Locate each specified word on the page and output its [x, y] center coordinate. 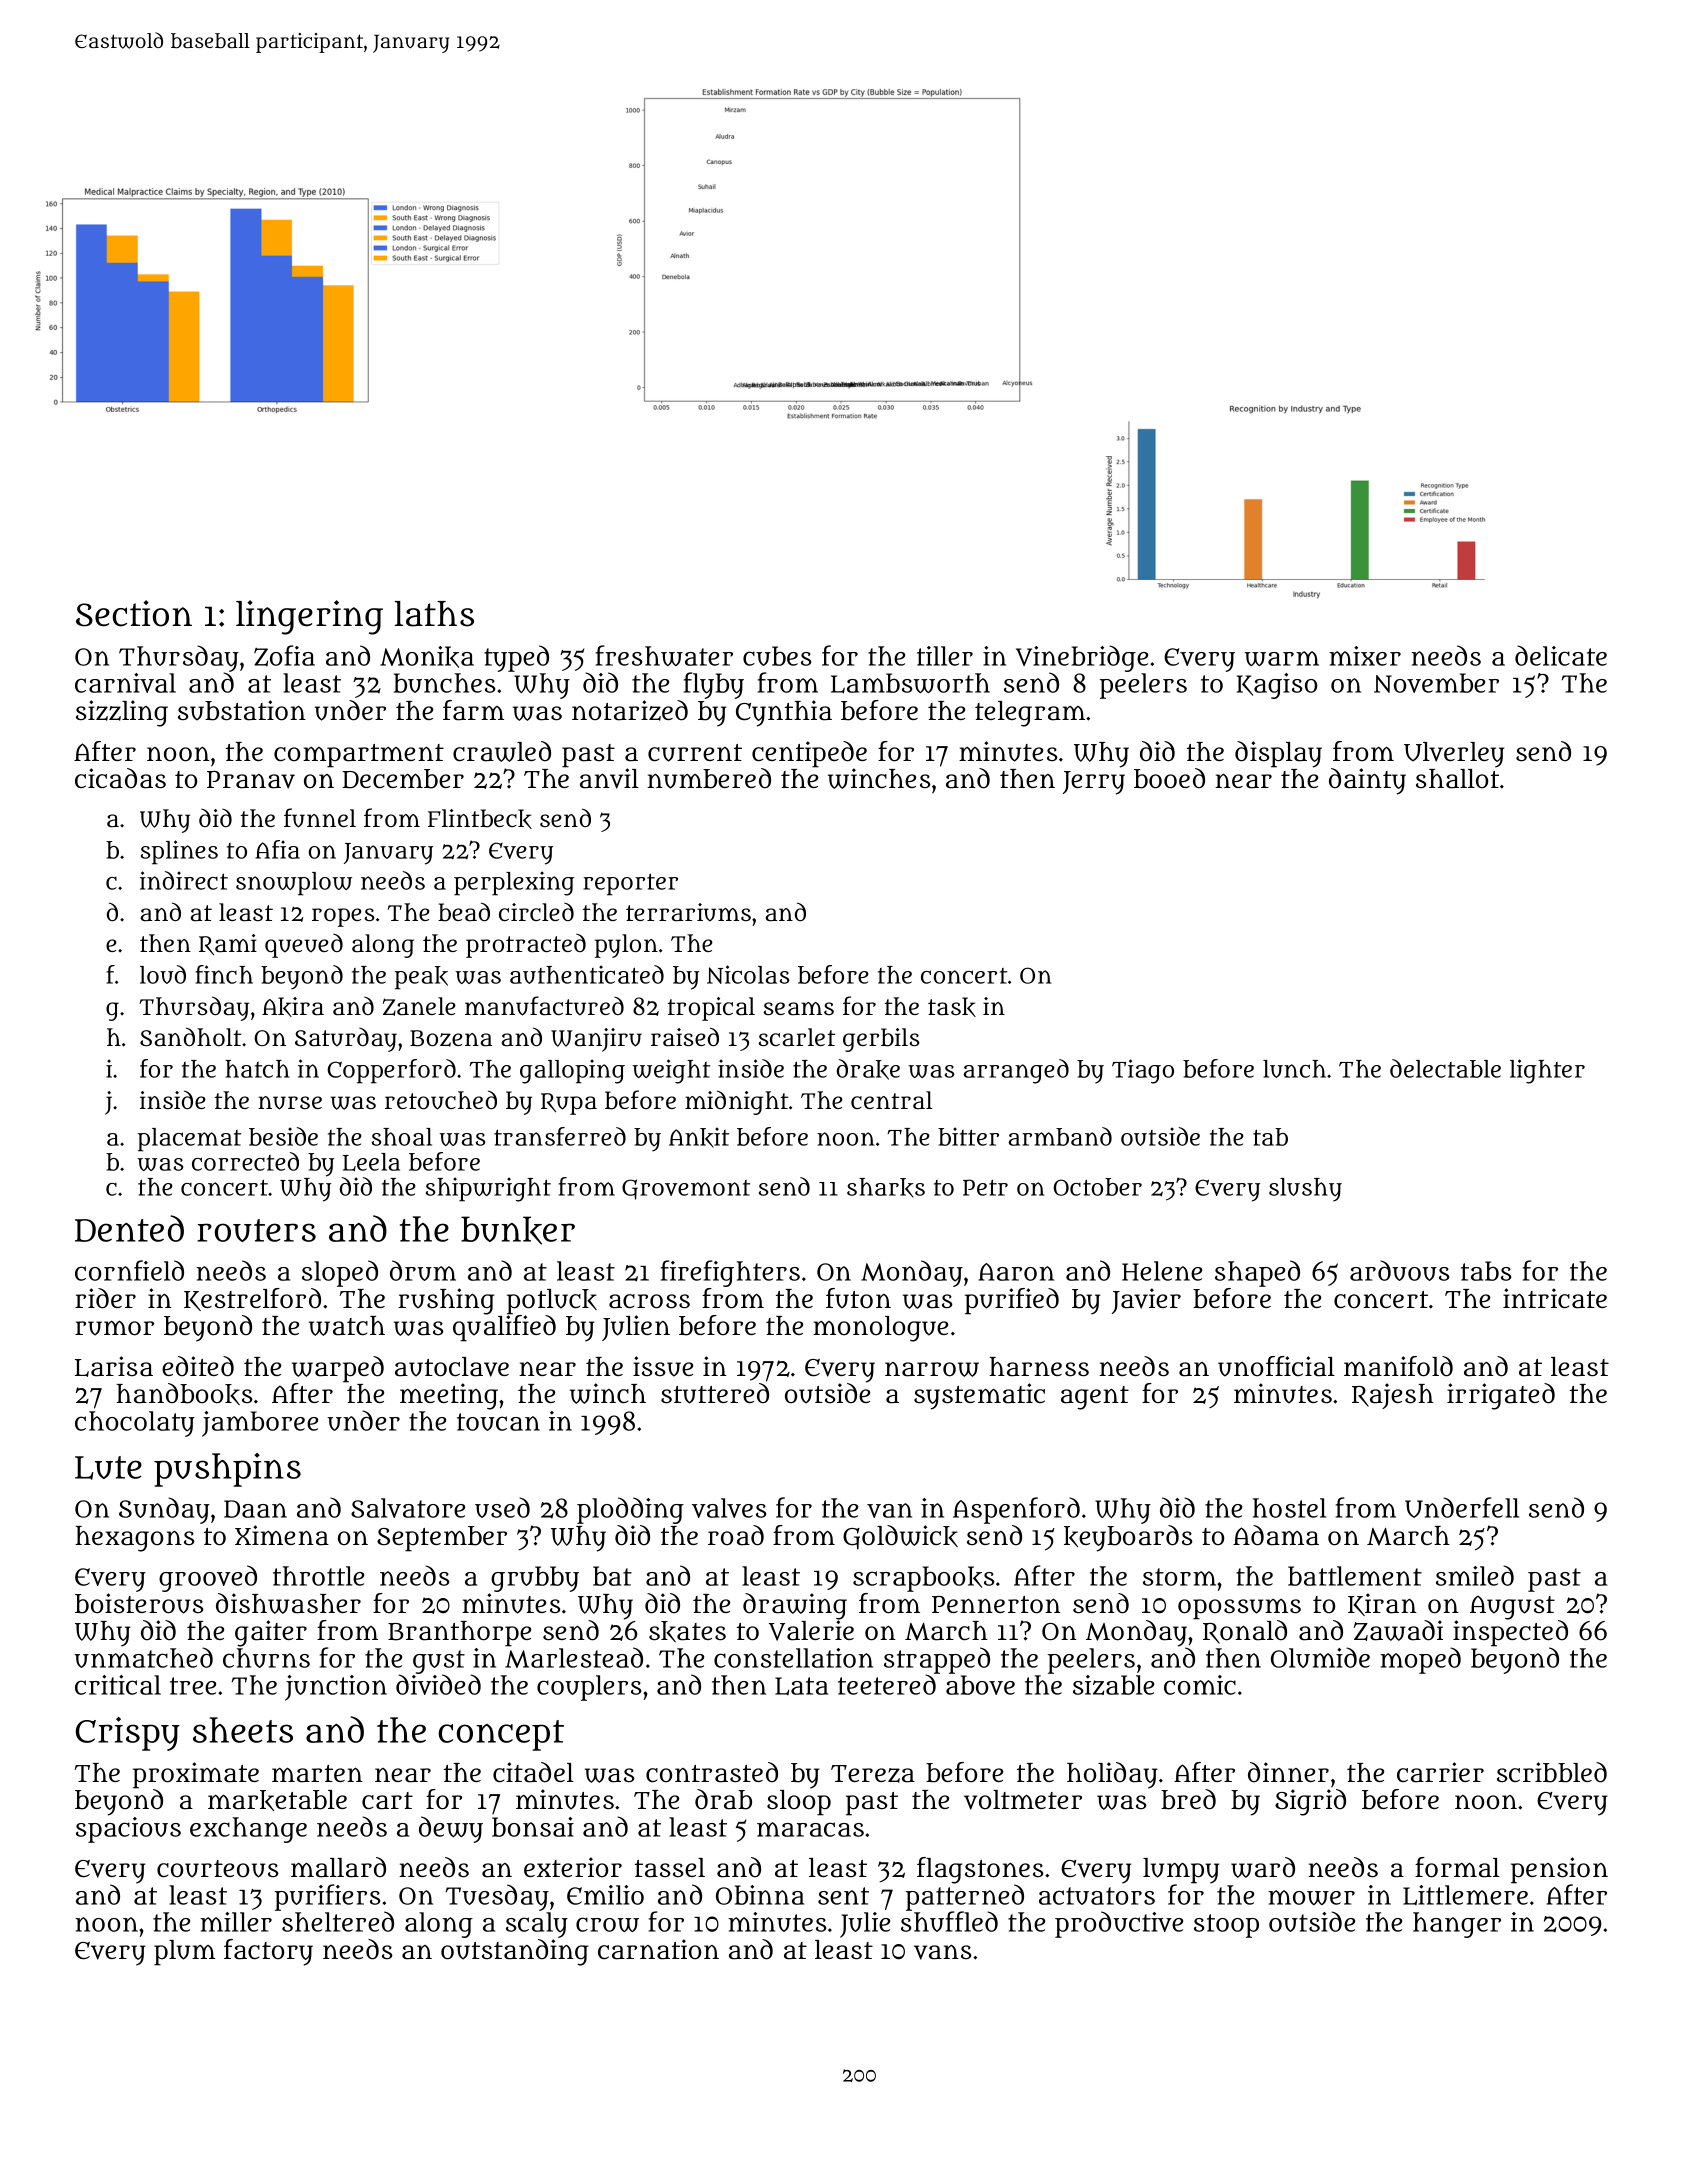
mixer [1365, 656]
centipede [809, 754]
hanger [1457, 1925]
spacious [128, 1830]
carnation [658, 1949]
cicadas [120, 778]
